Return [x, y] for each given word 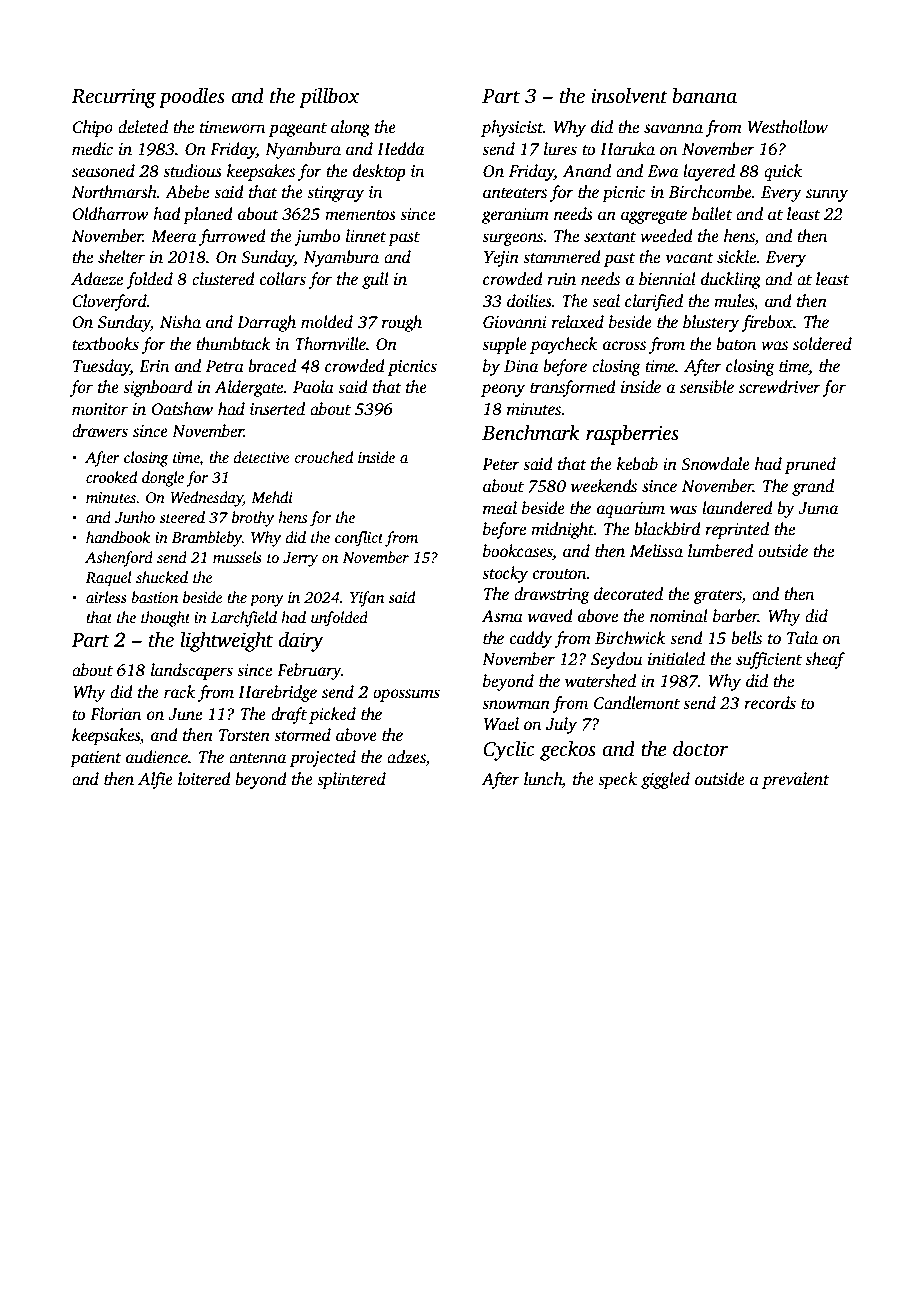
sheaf [825, 660]
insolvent [629, 95]
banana [705, 95]
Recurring [113, 98]
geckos [568, 750]
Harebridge [277, 693]
